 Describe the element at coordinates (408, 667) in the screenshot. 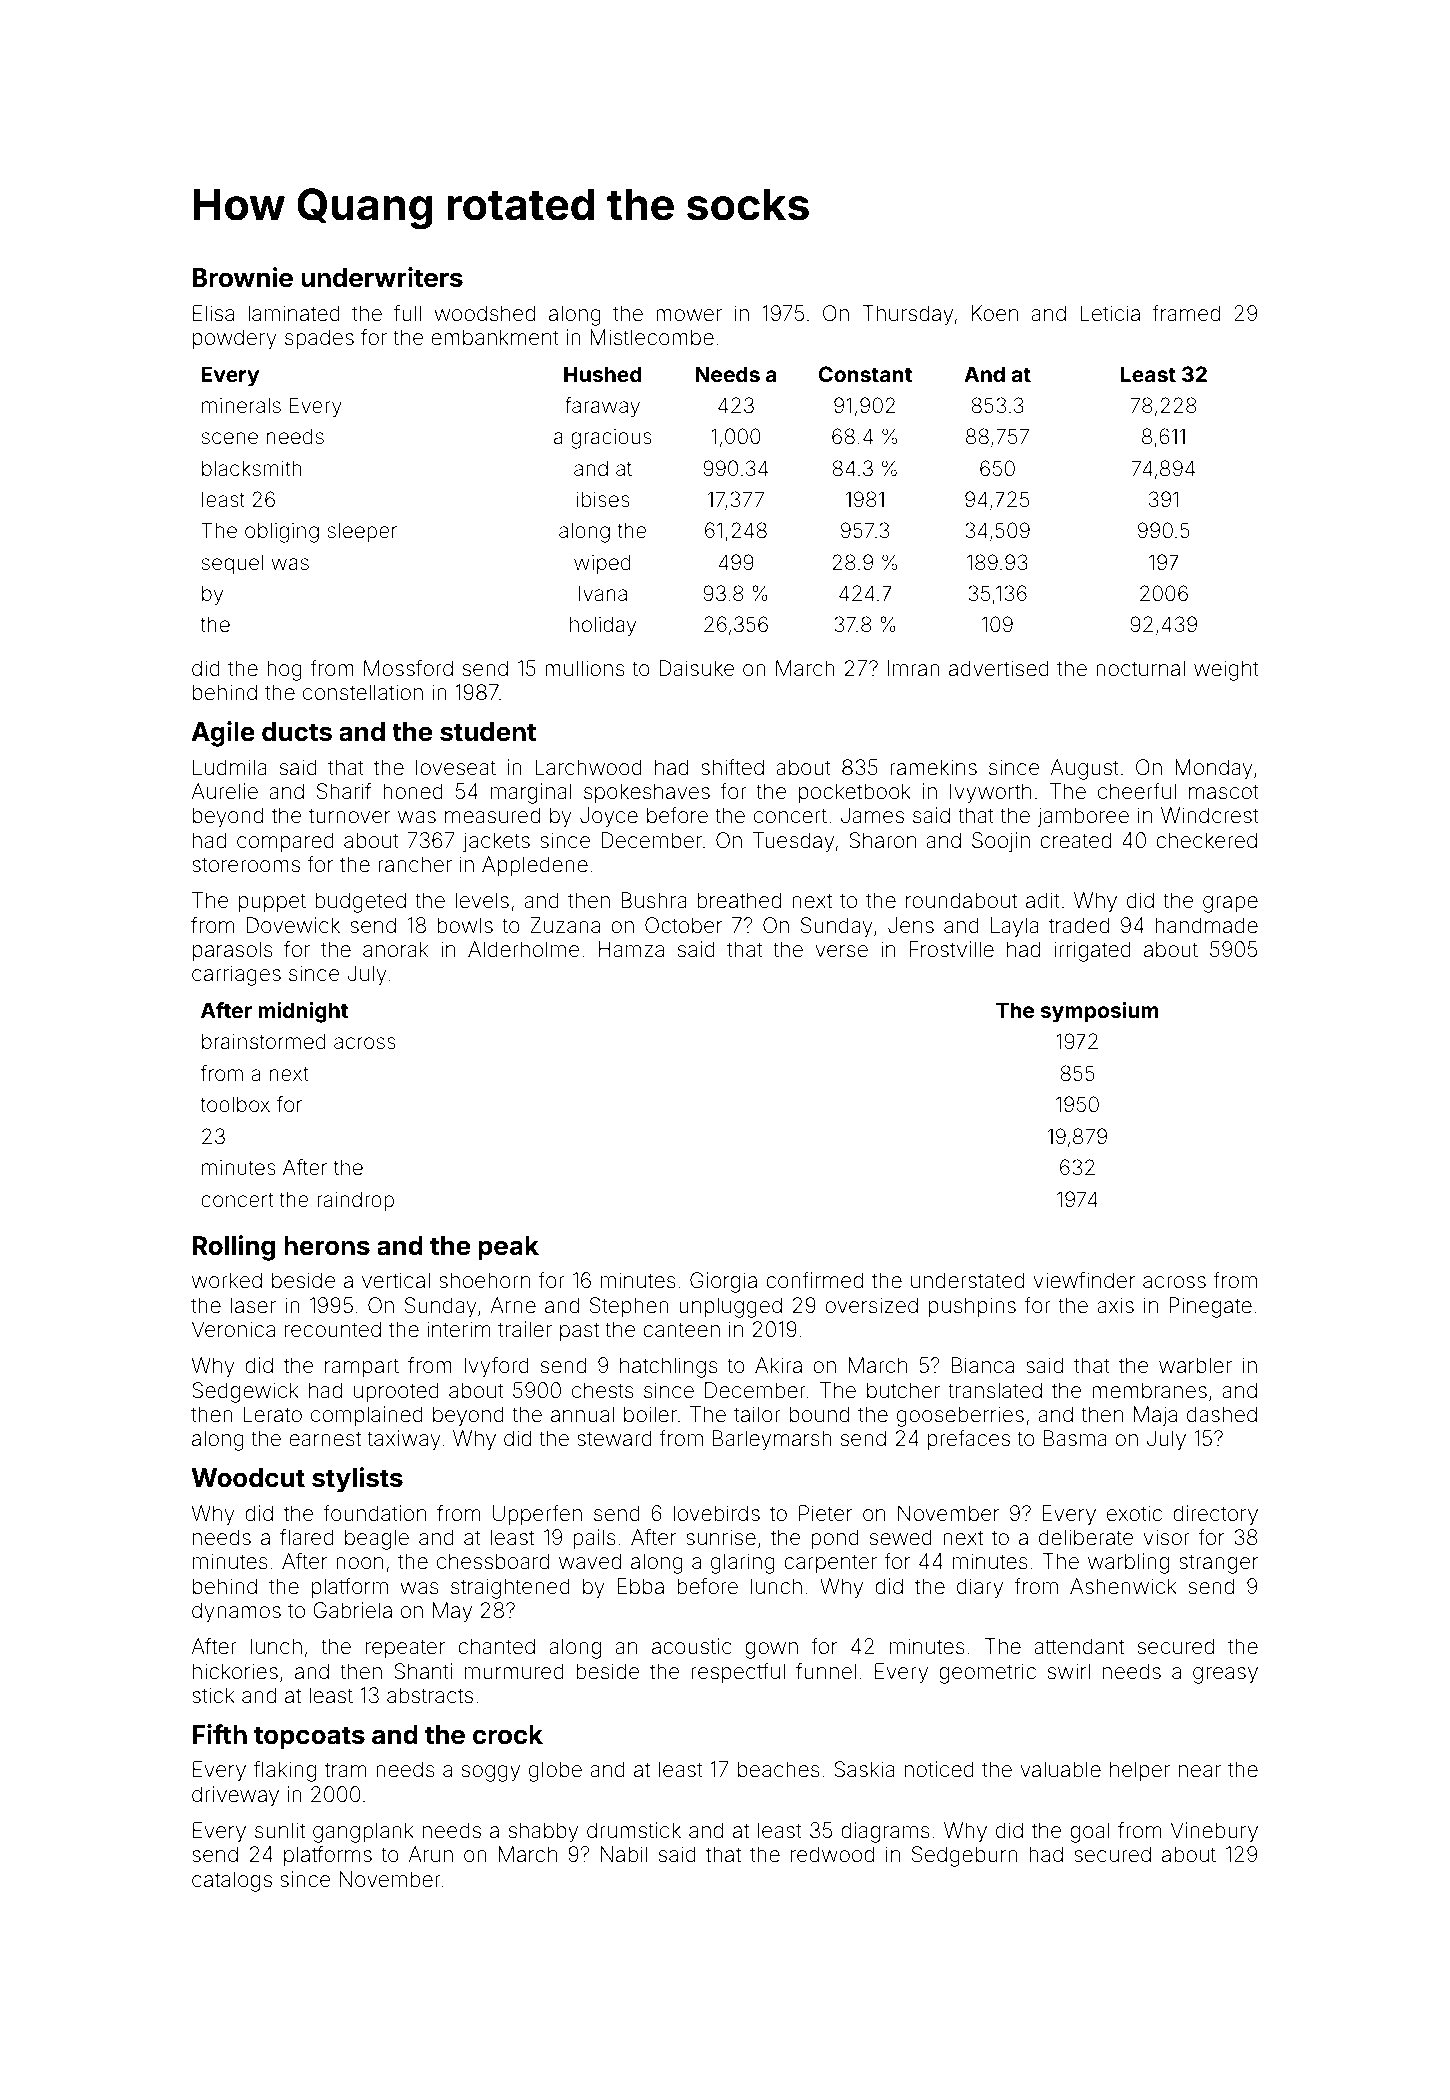

I see `Mossford` at that location.
